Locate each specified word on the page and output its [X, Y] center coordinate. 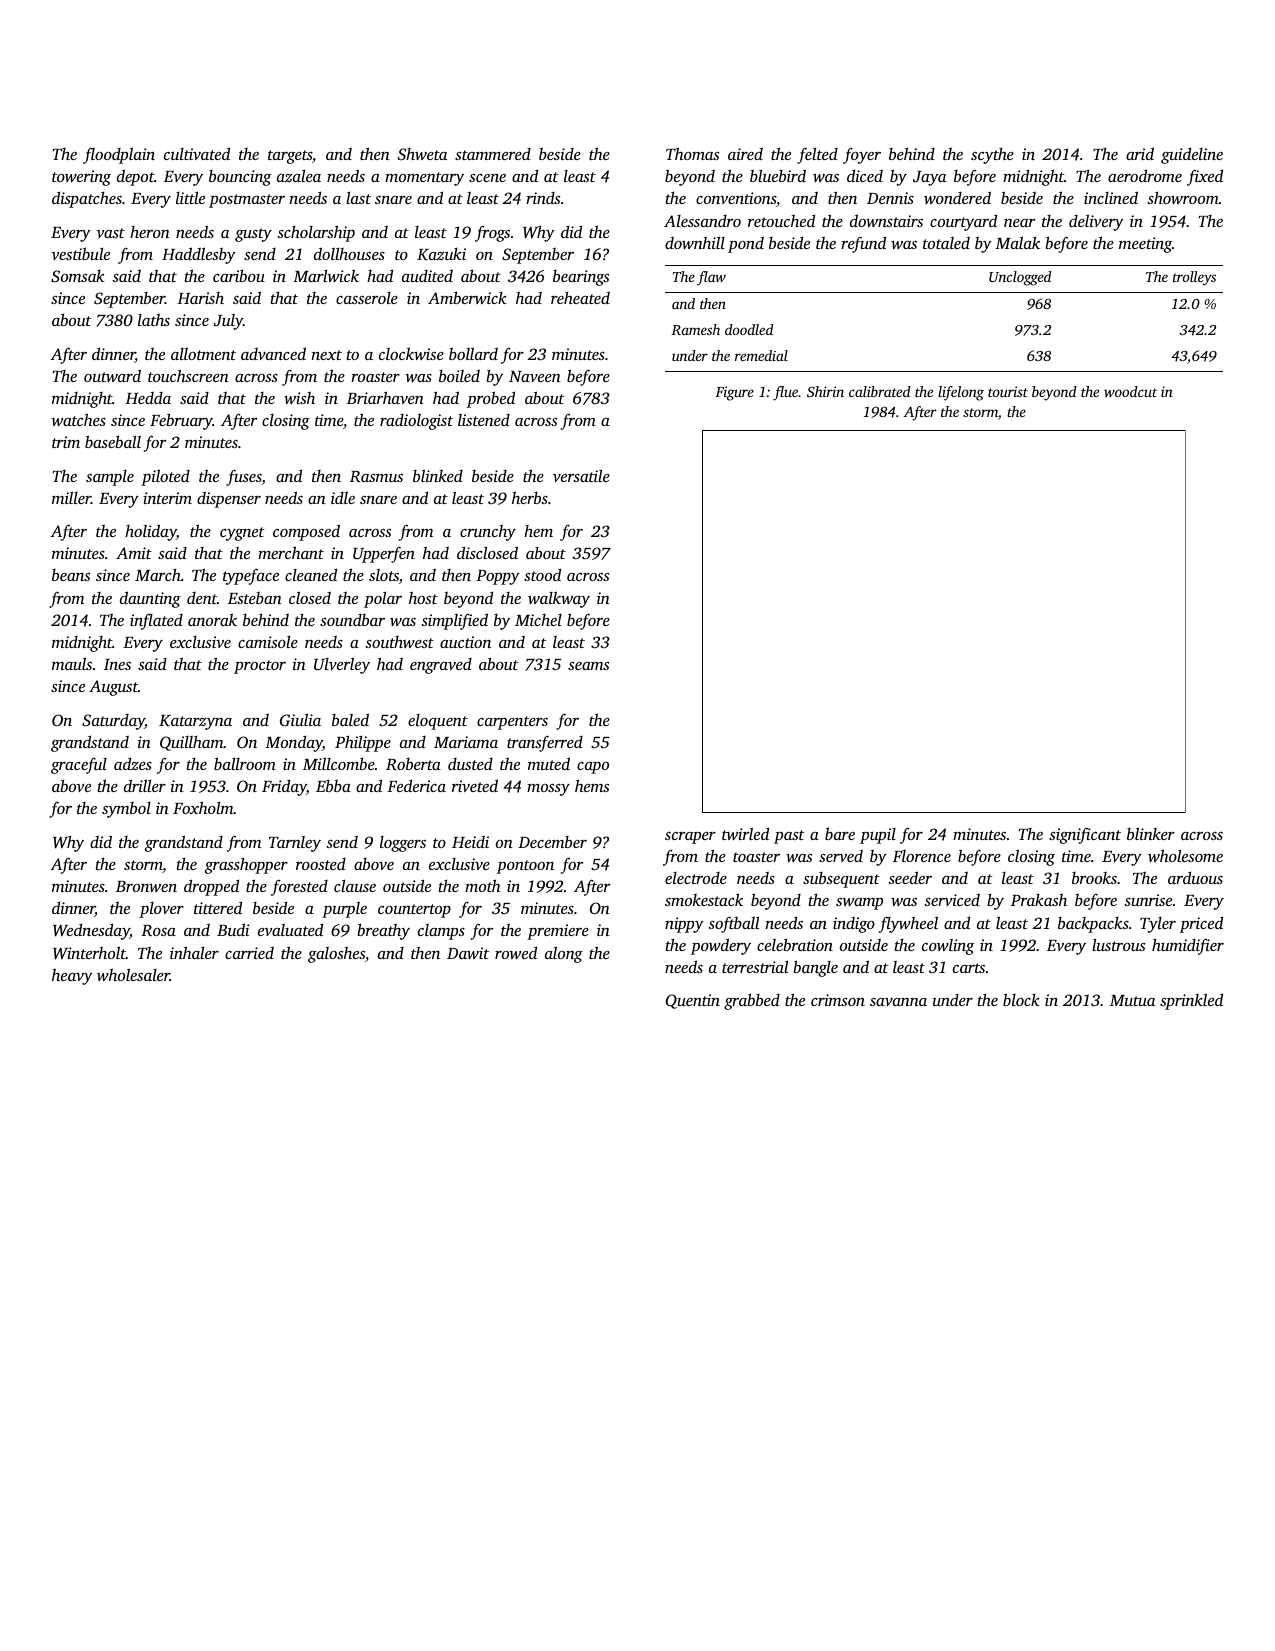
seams [588, 666]
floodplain [119, 155]
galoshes [336, 955]
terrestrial [755, 966]
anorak [212, 619]
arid [1140, 153]
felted [817, 155]
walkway [559, 599]
